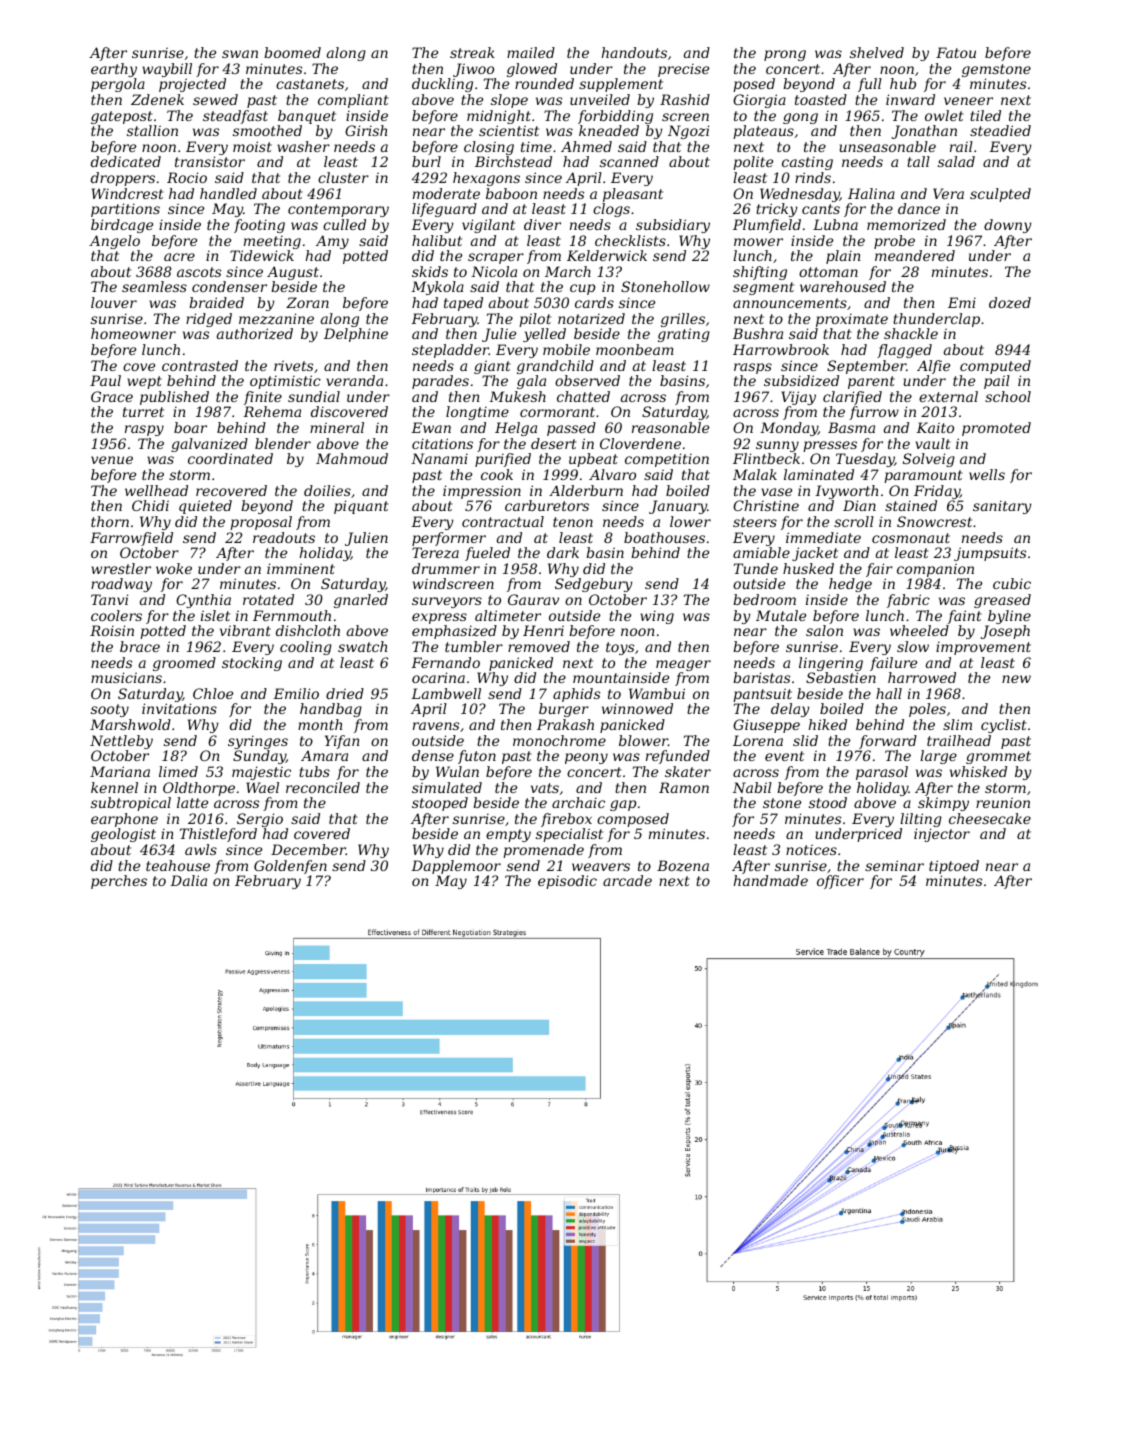 The width and height of the screenshot is (1122, 1452). I want to click on louver, so click(114, 302).
